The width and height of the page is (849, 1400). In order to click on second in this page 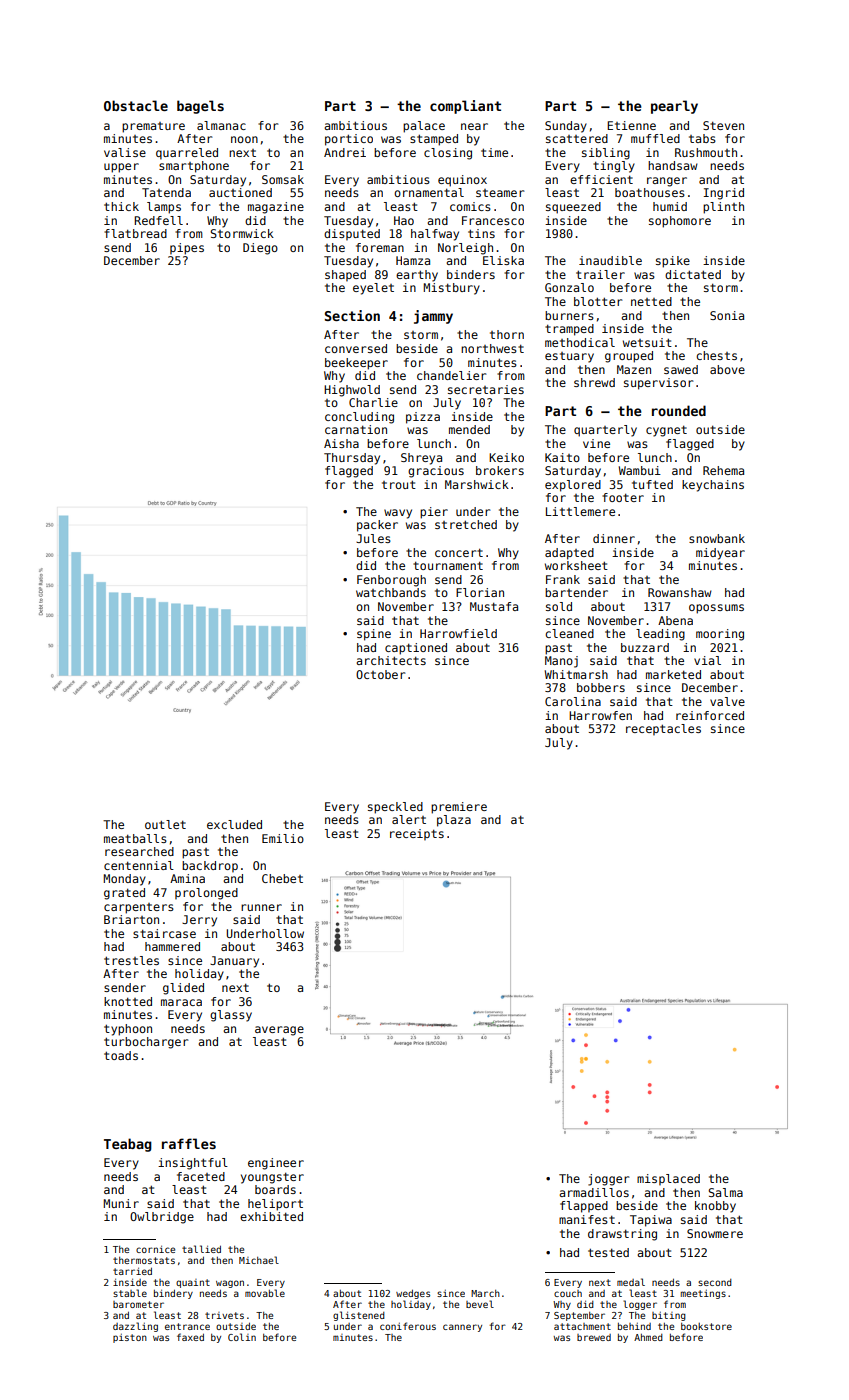, I will do `click(715, 1282)`.
